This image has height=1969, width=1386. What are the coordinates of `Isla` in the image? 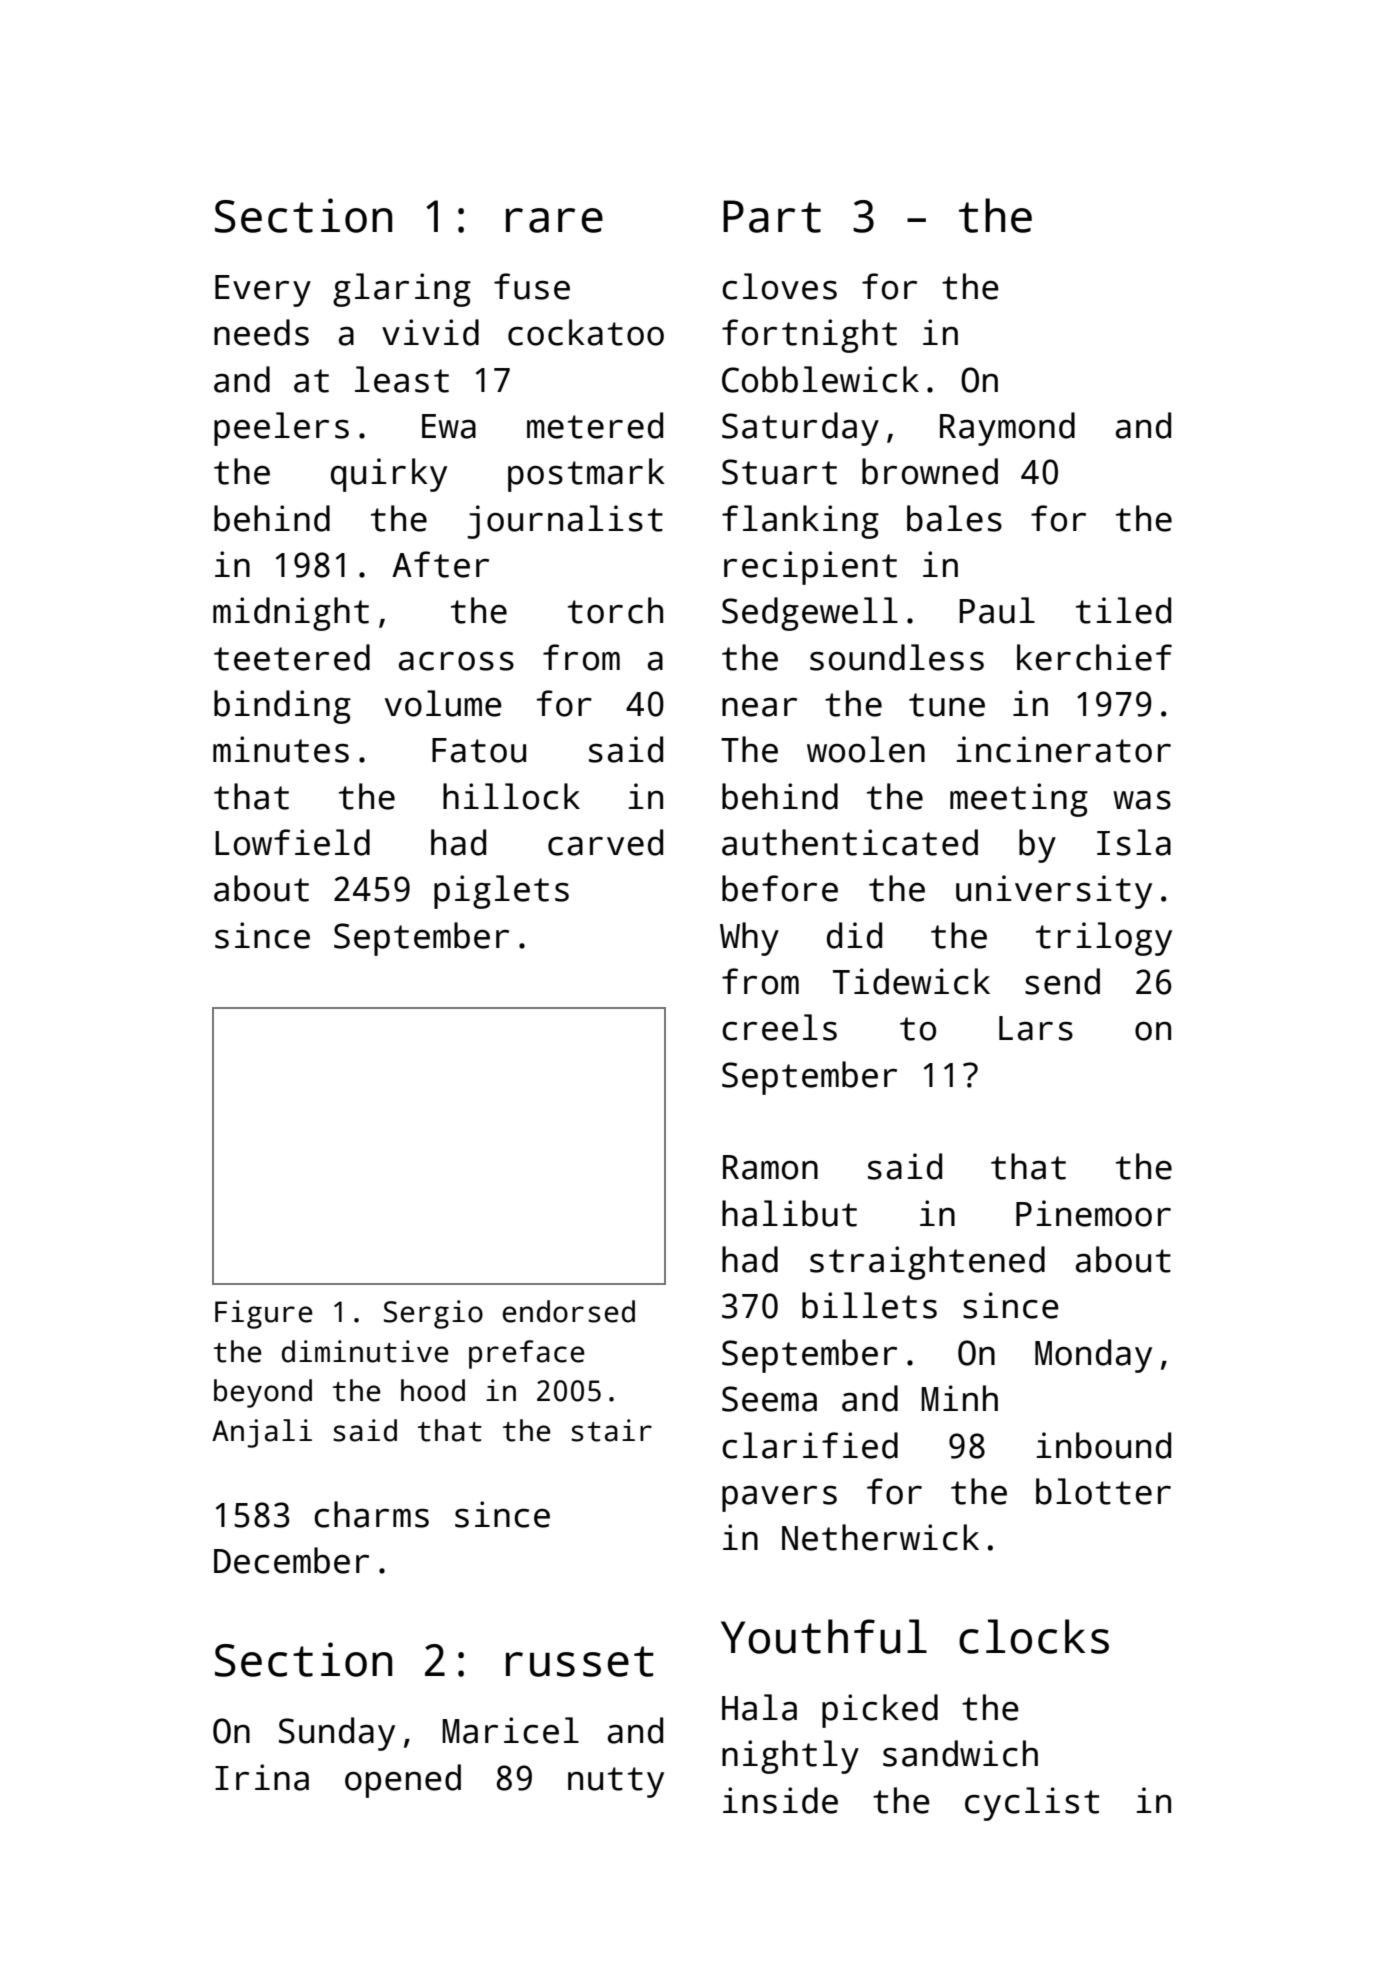 It's located at (1134, 842).
